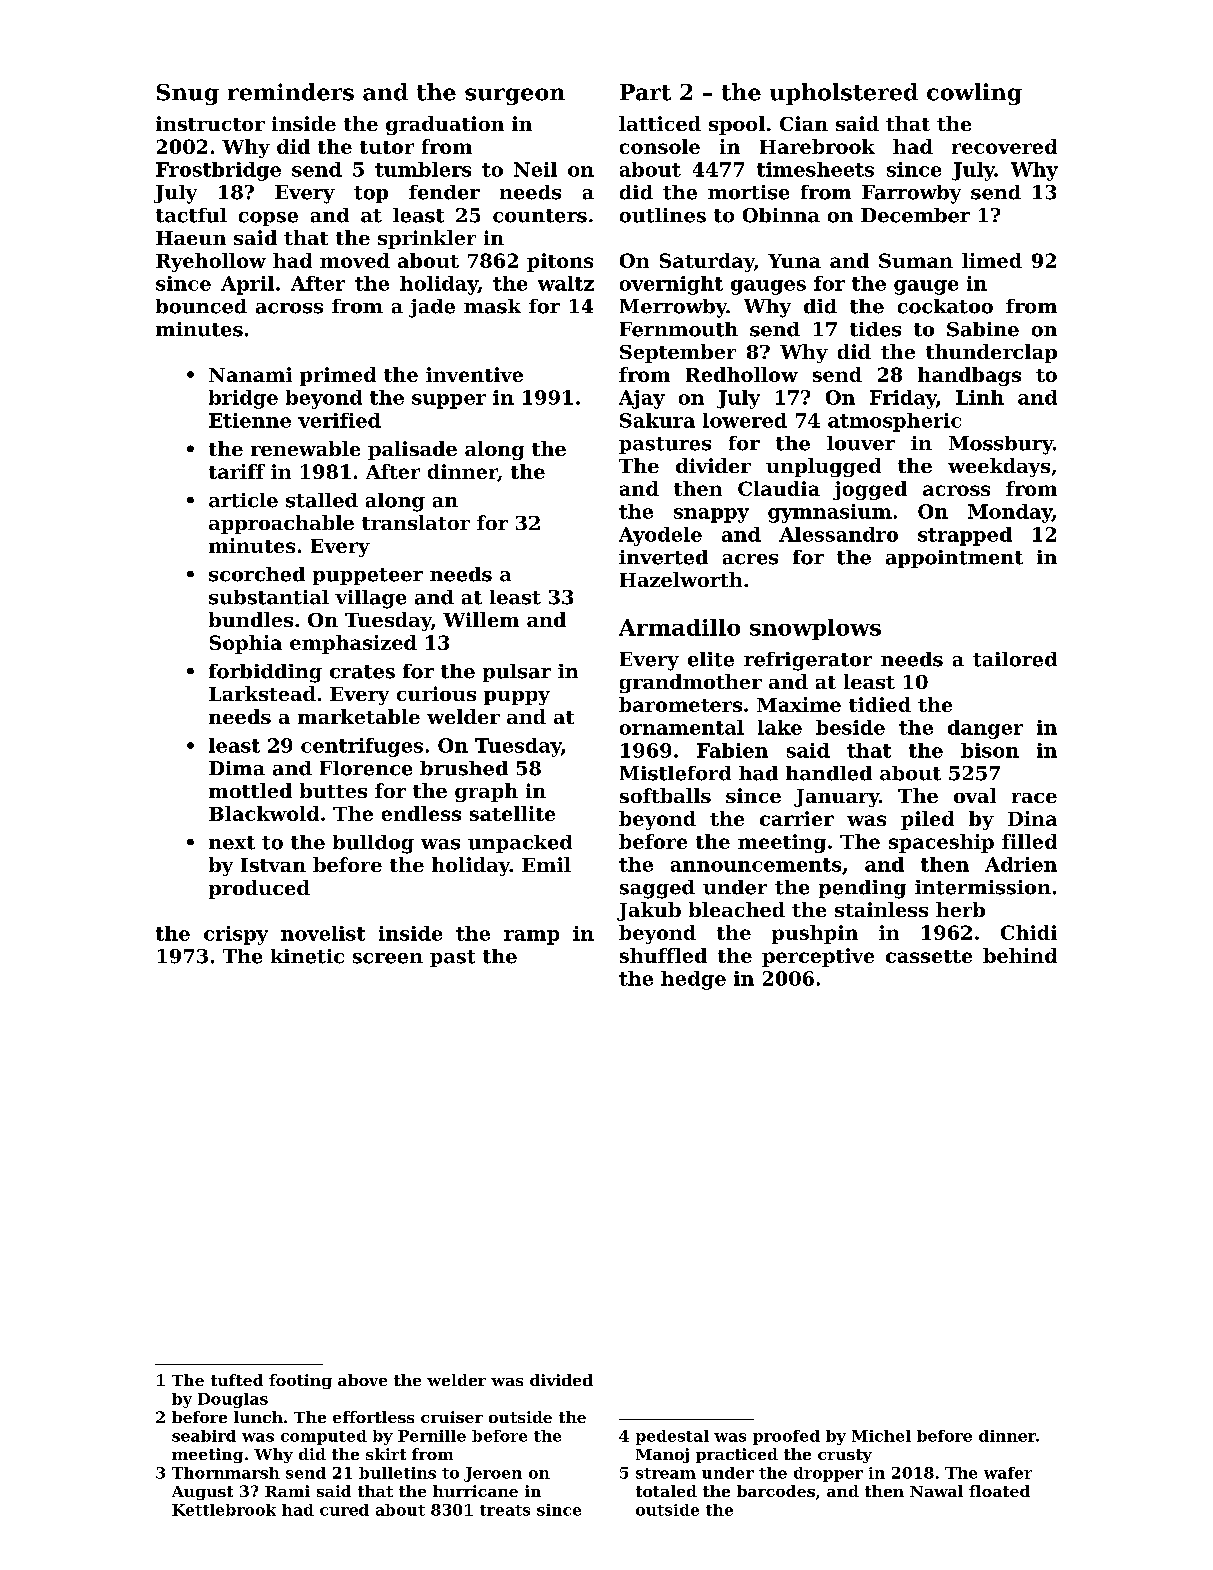 This screenshot has width=1213, height=1570. I want to click on buttes, so click(333, 790).
